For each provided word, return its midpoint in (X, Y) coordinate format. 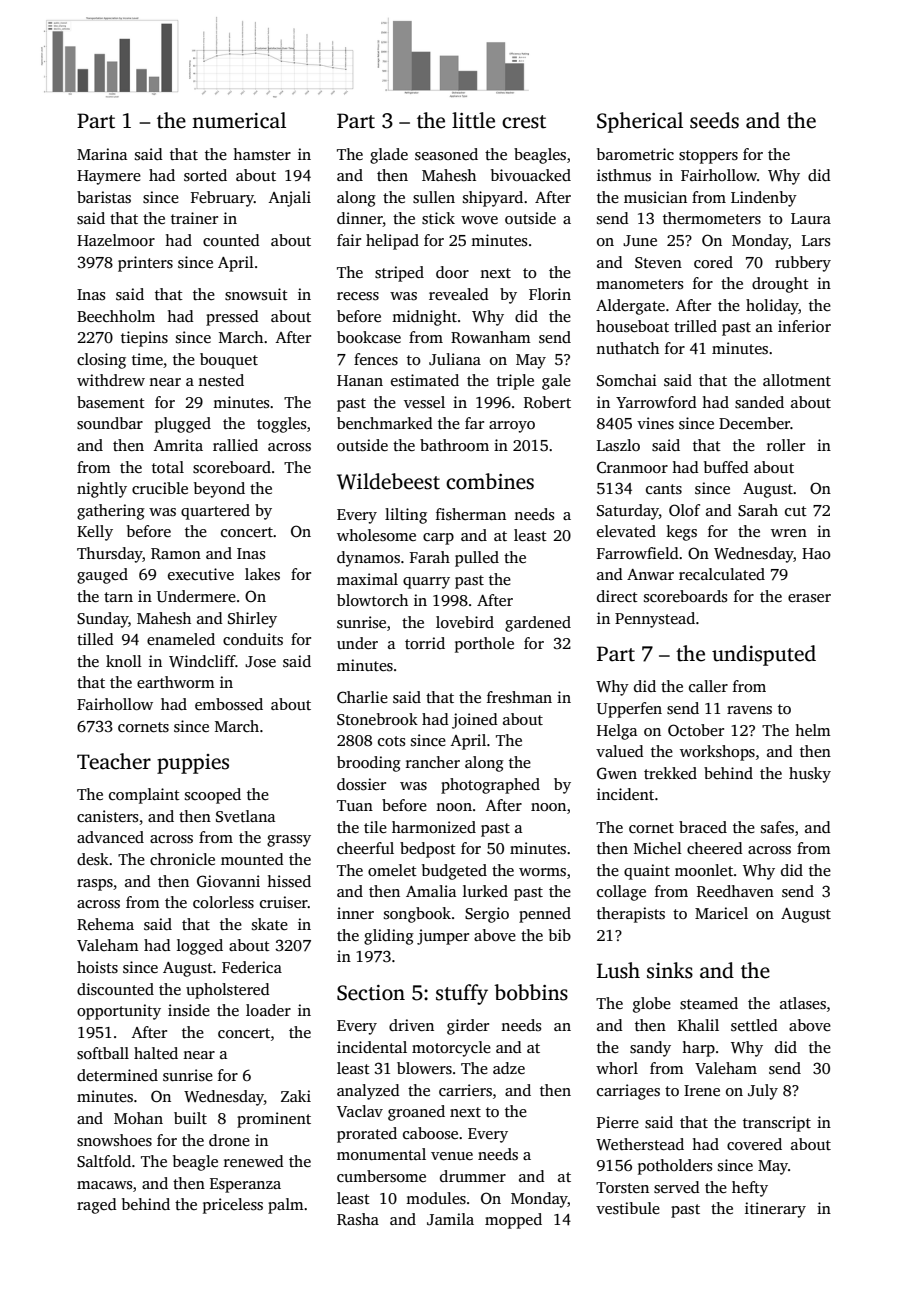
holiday (772, 307)
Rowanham (491, 337)
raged (97, 1206)
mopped (513, 1221)
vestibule (628, 1208)
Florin (550, 294)
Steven (658, 263)
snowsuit (256, 294)
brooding (369, 764)
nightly (102, 490)
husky (810, 775)
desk (93, 859)
